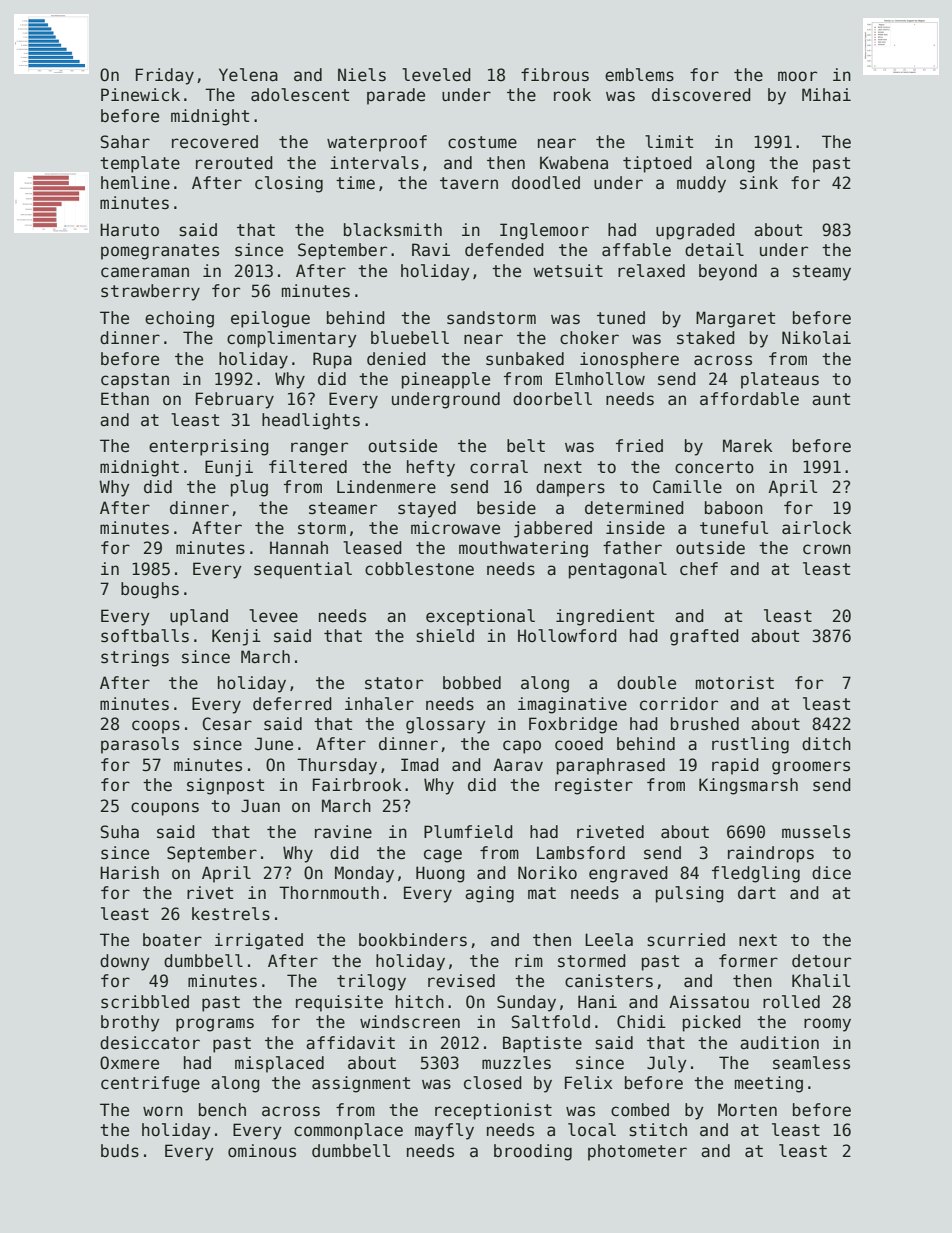 The height and width of the page is (1233, 952). I want to click on cooed, so click(579, 744).
